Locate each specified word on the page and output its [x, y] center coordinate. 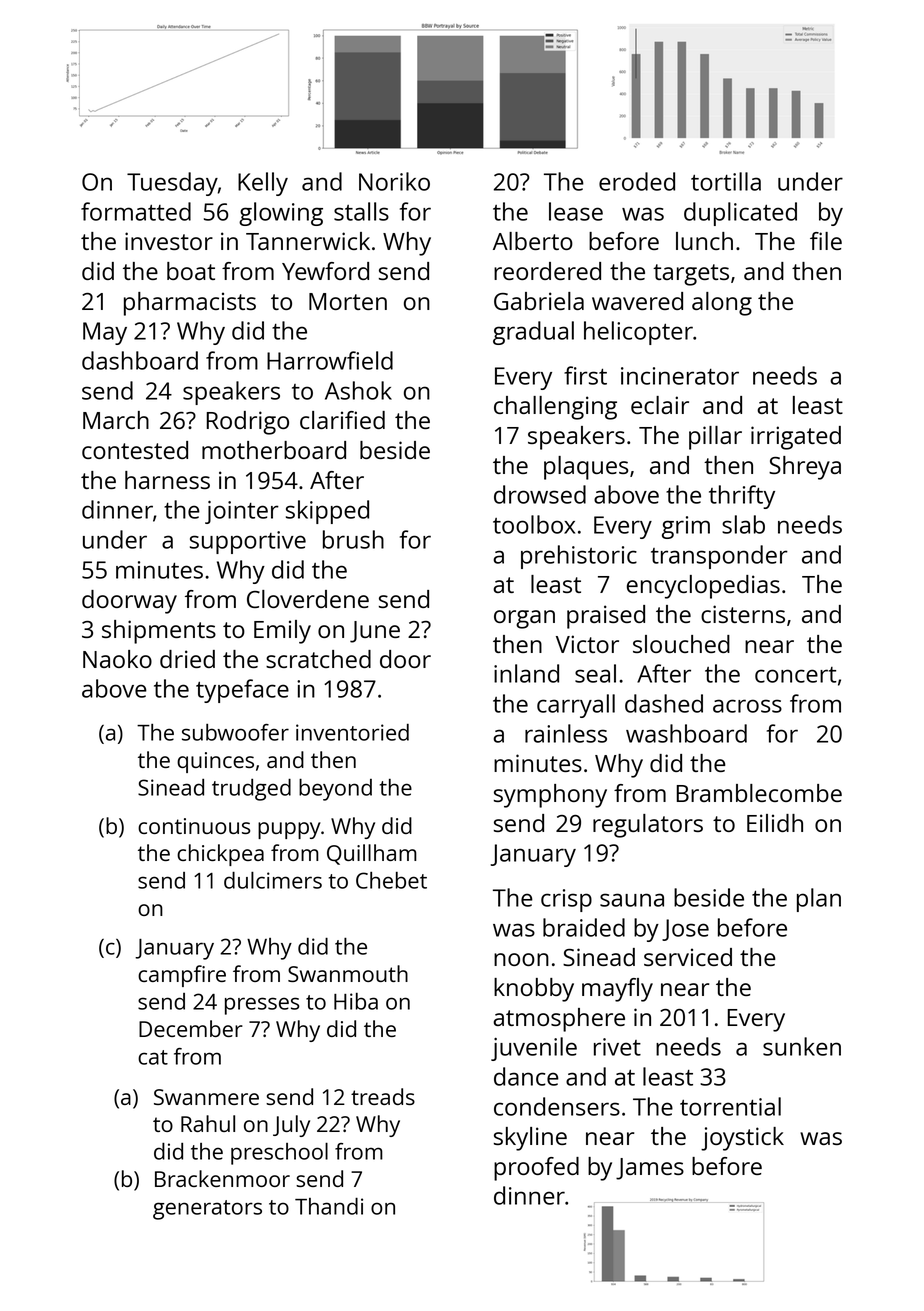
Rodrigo [248, 423]
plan [819, 900]
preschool [279, 1154]
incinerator [680, 376]
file [826, 241]
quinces [215, 762]
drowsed [540, 494]
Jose [685, 930]
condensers [557, 1106]
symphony [550, 796]
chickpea [220, 855]
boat [191, 271]
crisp [566, 900]
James [650, 1169]
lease [576, 211]
